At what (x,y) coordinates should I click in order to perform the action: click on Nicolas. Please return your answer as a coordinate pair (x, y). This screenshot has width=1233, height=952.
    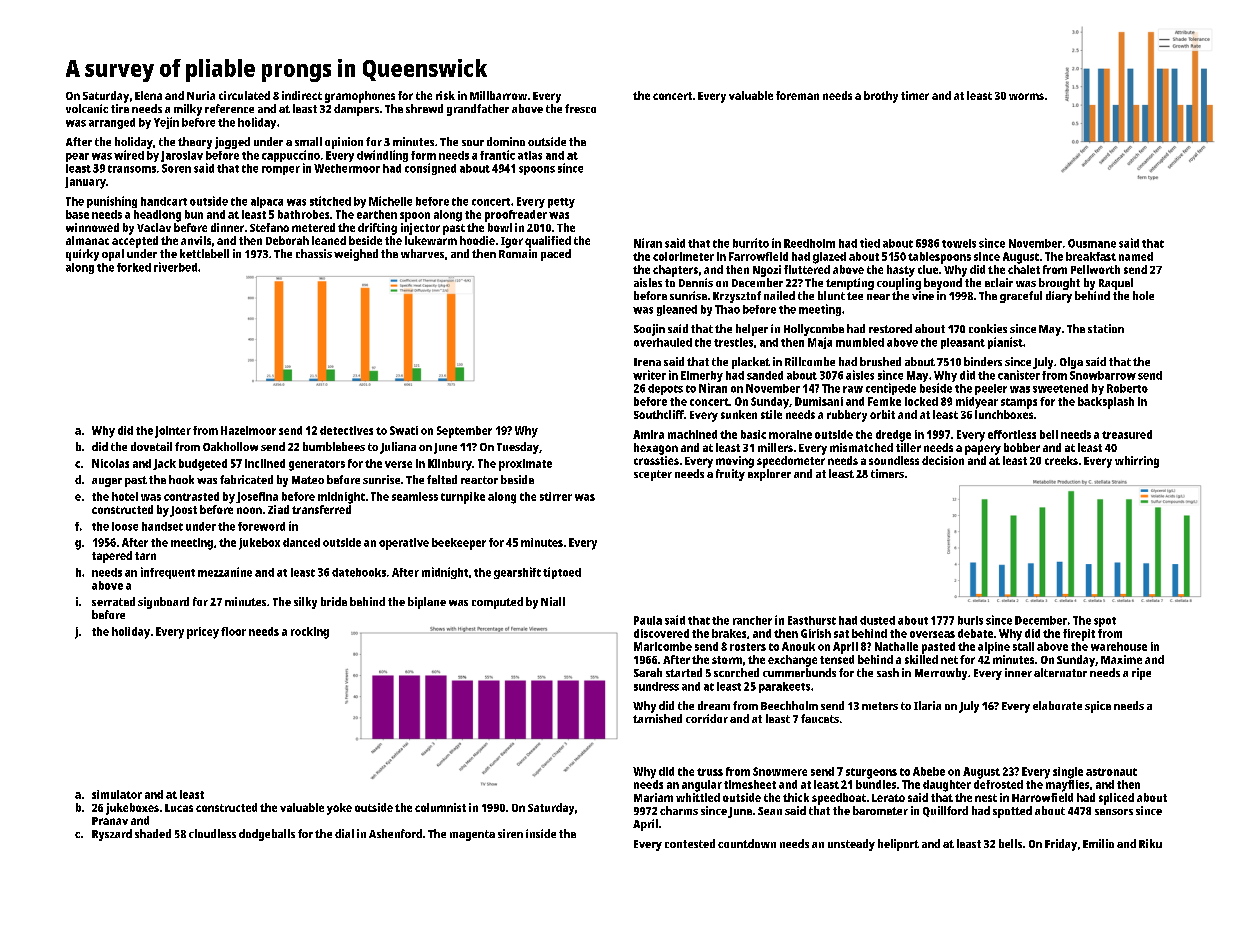
    Looking at the image, I should click on (110, 463).
